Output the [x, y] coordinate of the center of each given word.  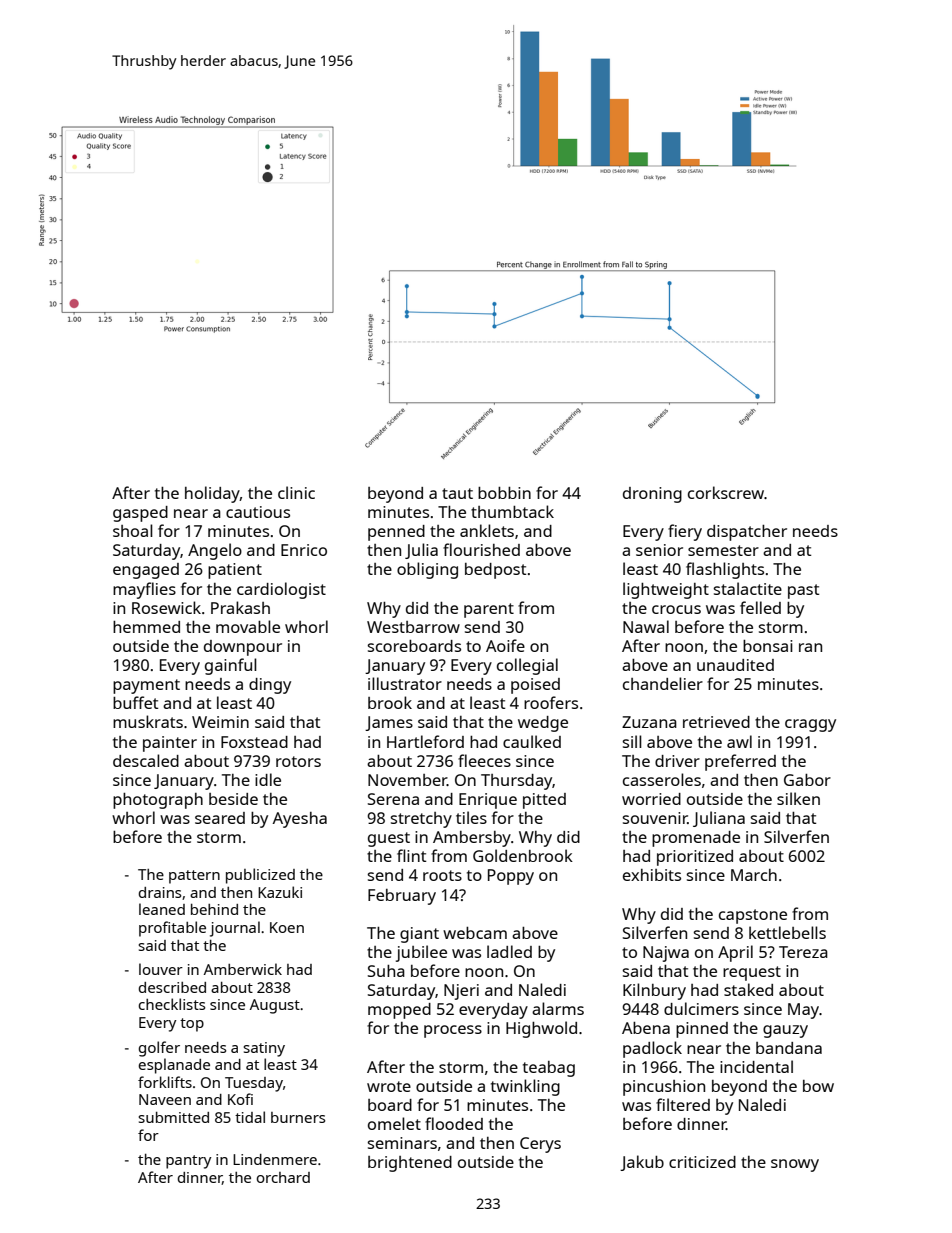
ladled [509, 951]
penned [396, 533]
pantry [188, 1162]
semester [723, 550]
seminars [402, 1143]
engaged [146, 571]
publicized [260, 876]
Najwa [666, 954]
